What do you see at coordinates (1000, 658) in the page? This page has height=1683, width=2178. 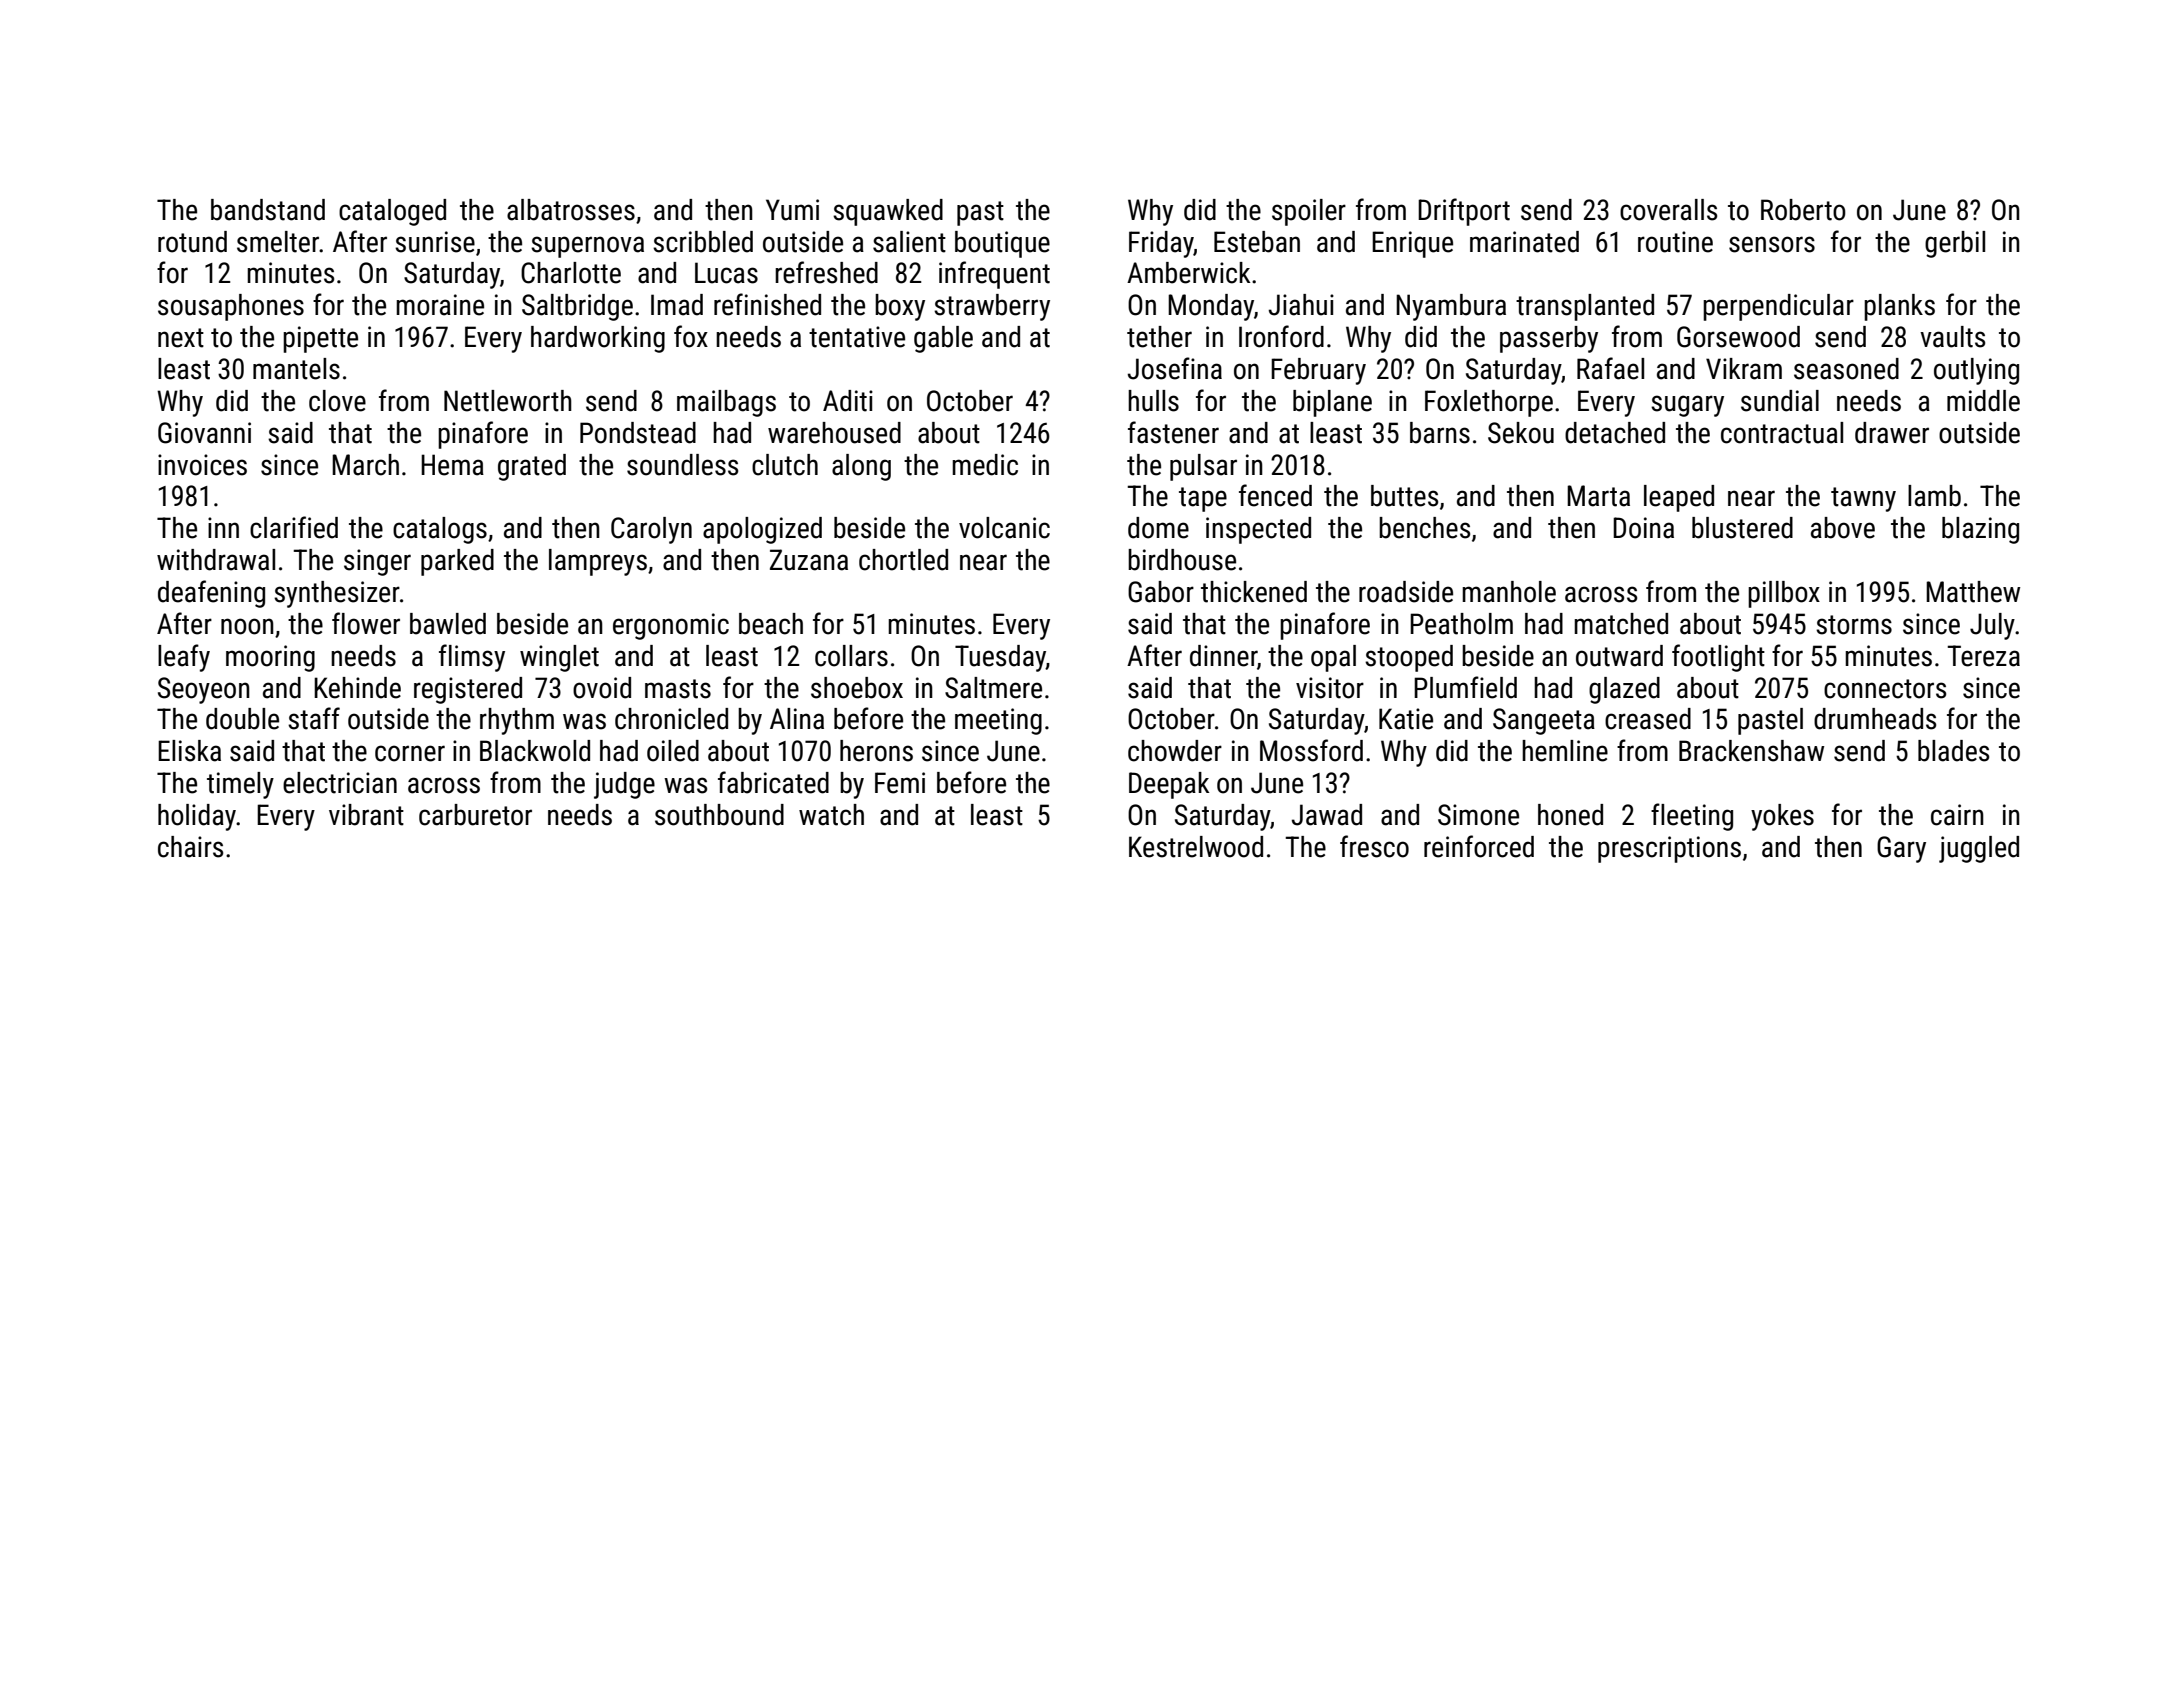 I see `Tuesday` at bounding box center [1000, 658].
